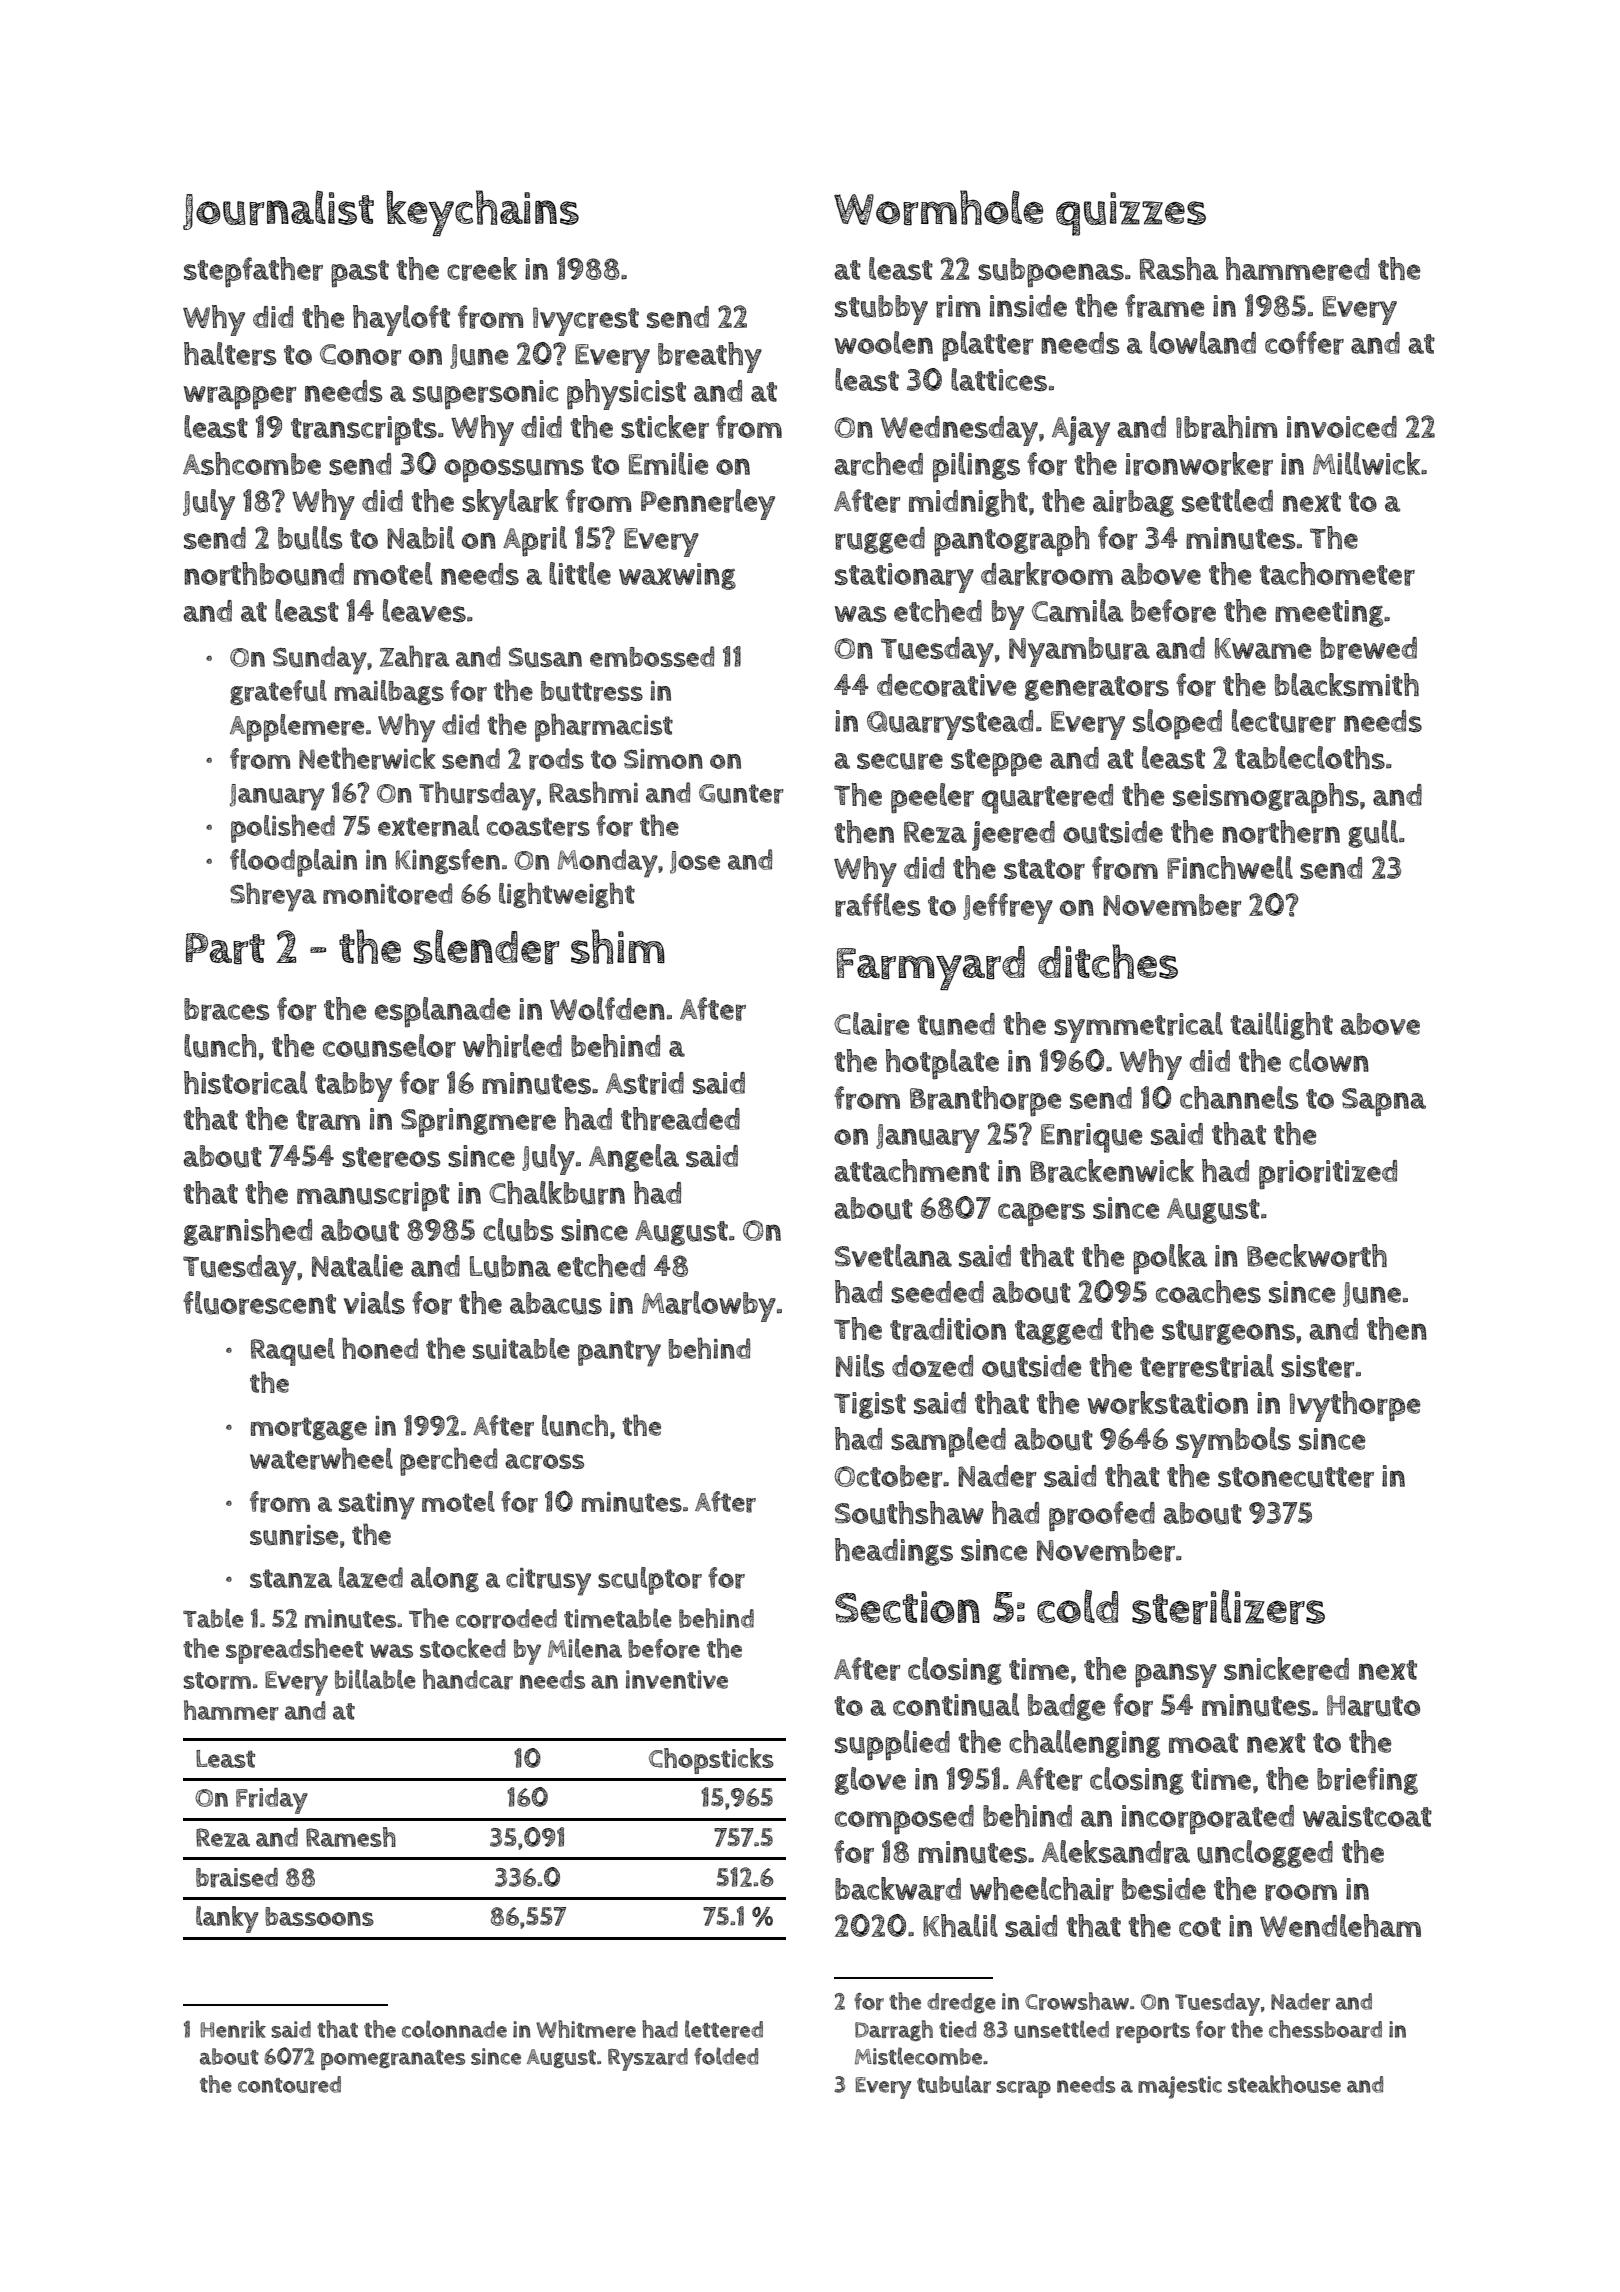 This screenshot has height=2292, width=1620. What do you see at coordinates (860, 1365) in the screenshot?
I see `Nils` at bounding box center [860, 1365].
